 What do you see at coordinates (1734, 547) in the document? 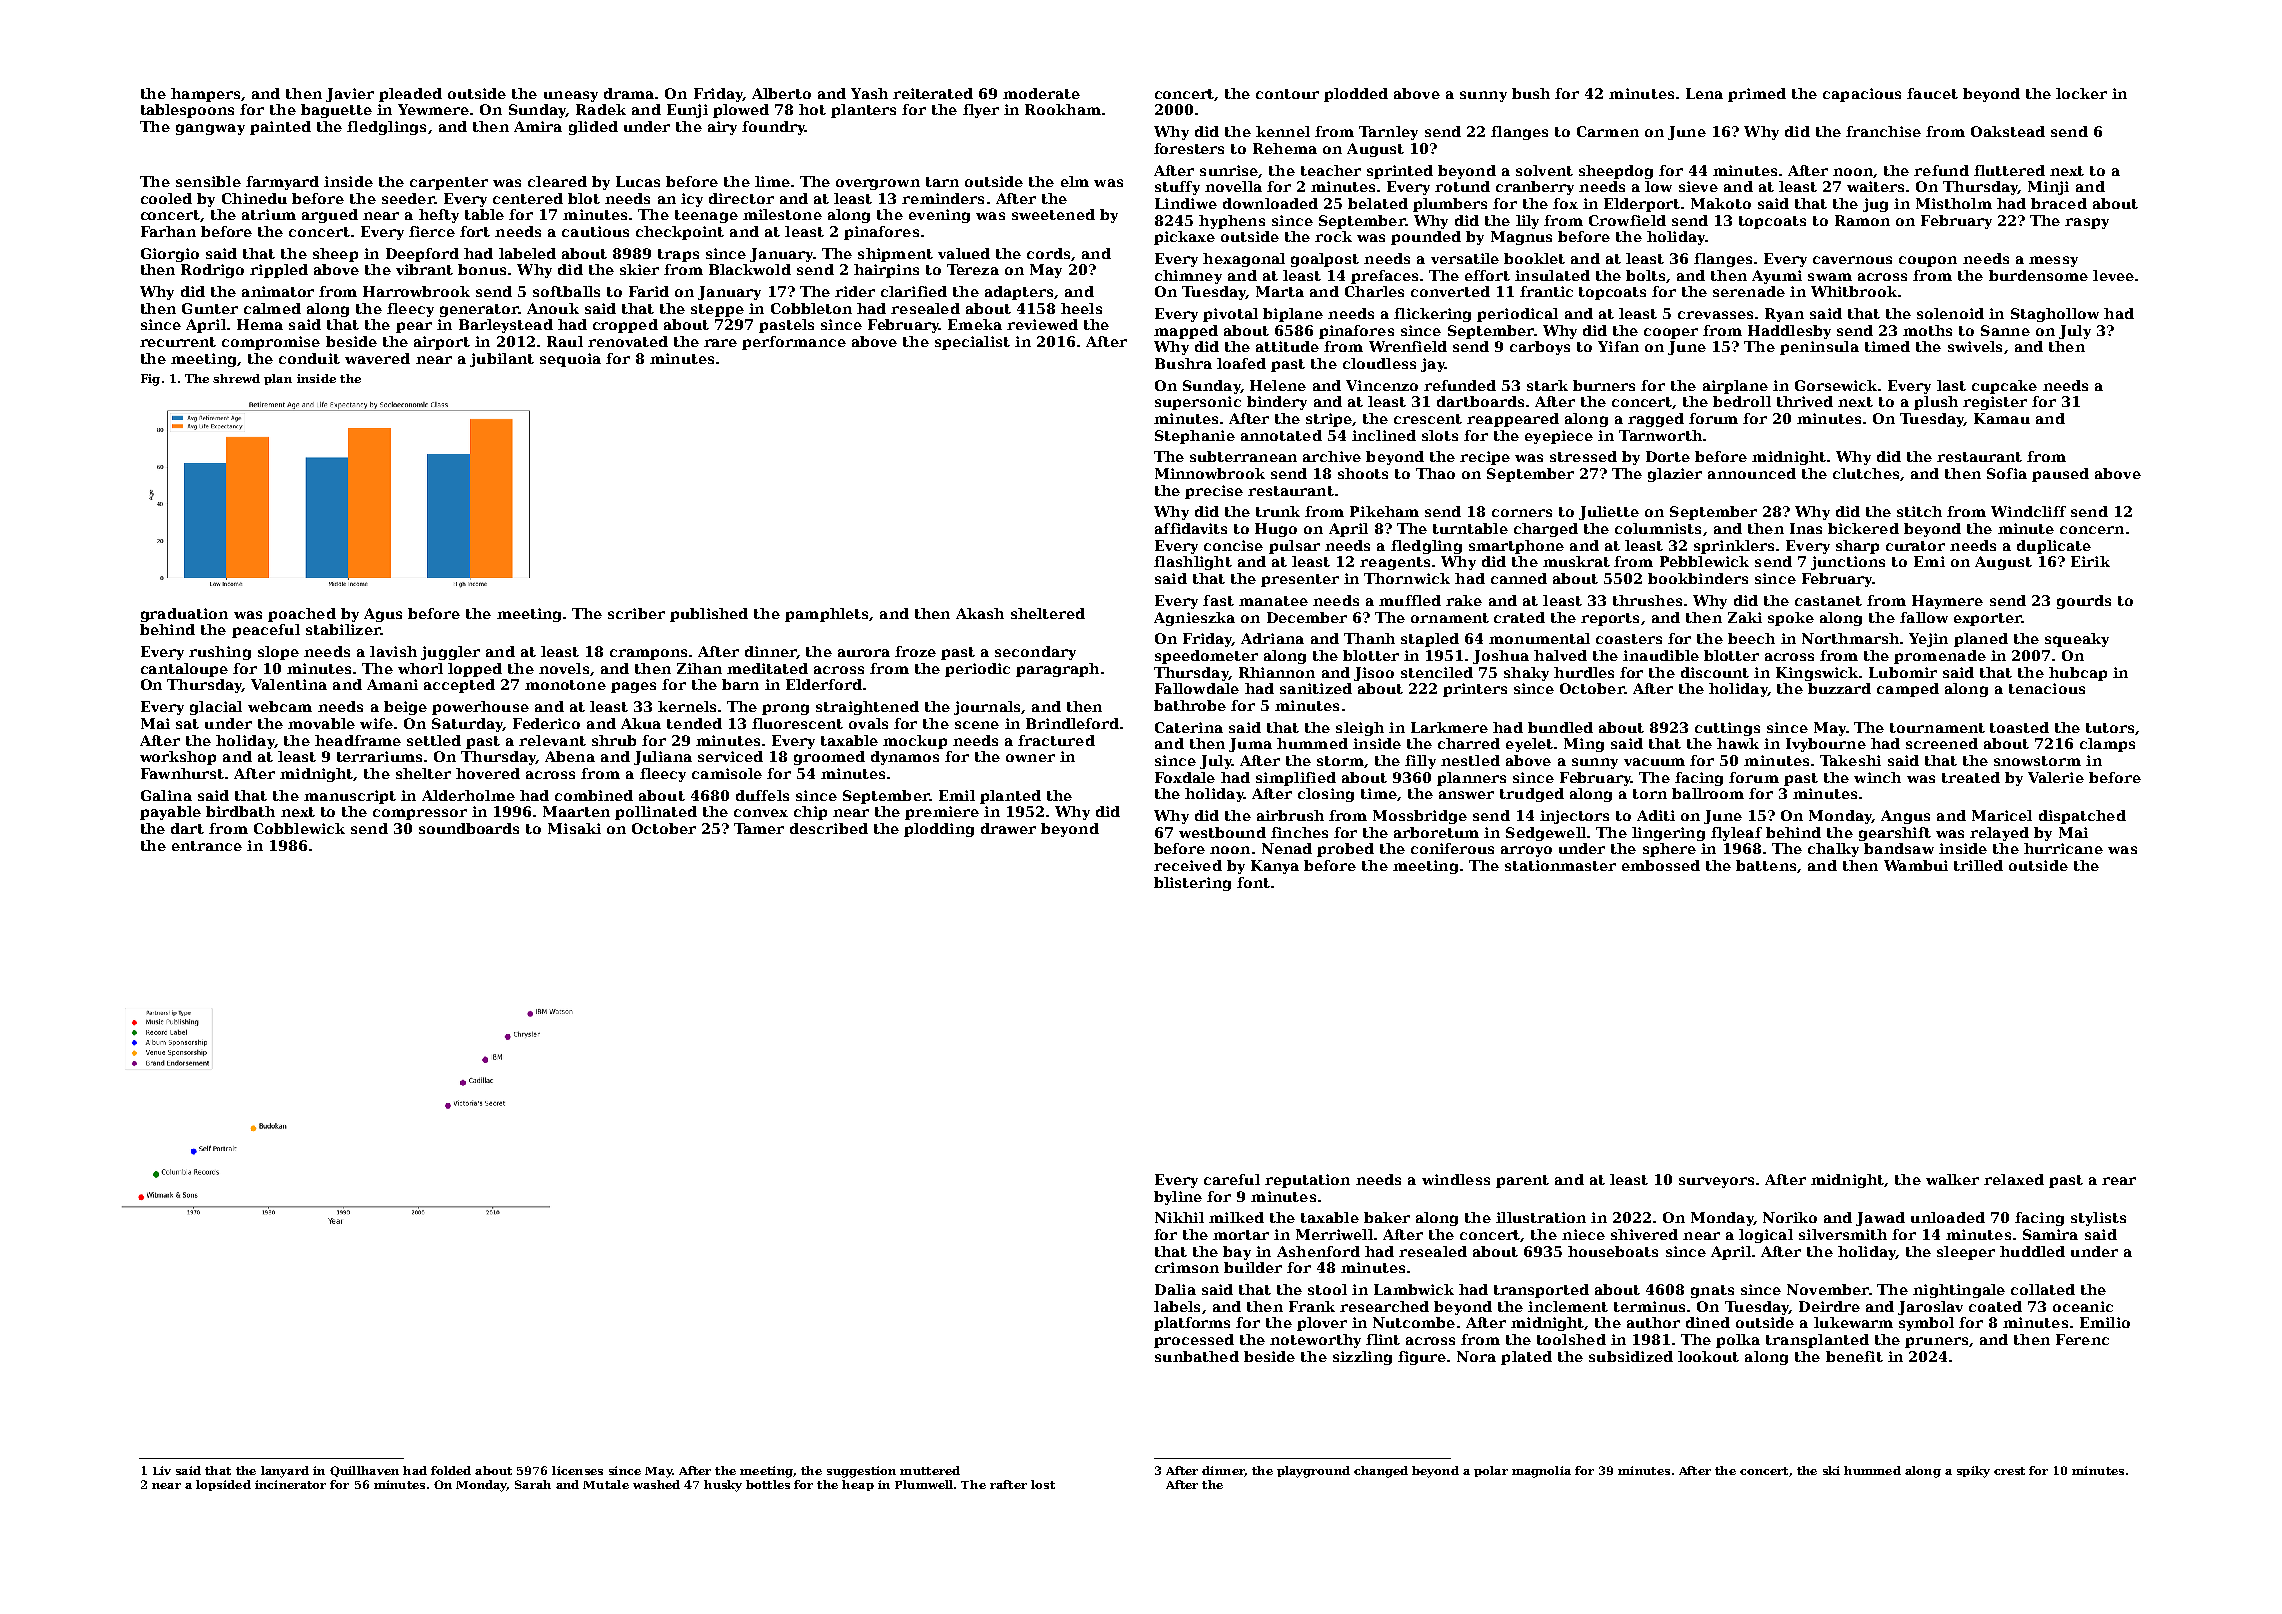
I see `sprinklers` at bounding box center [1734, 547].
